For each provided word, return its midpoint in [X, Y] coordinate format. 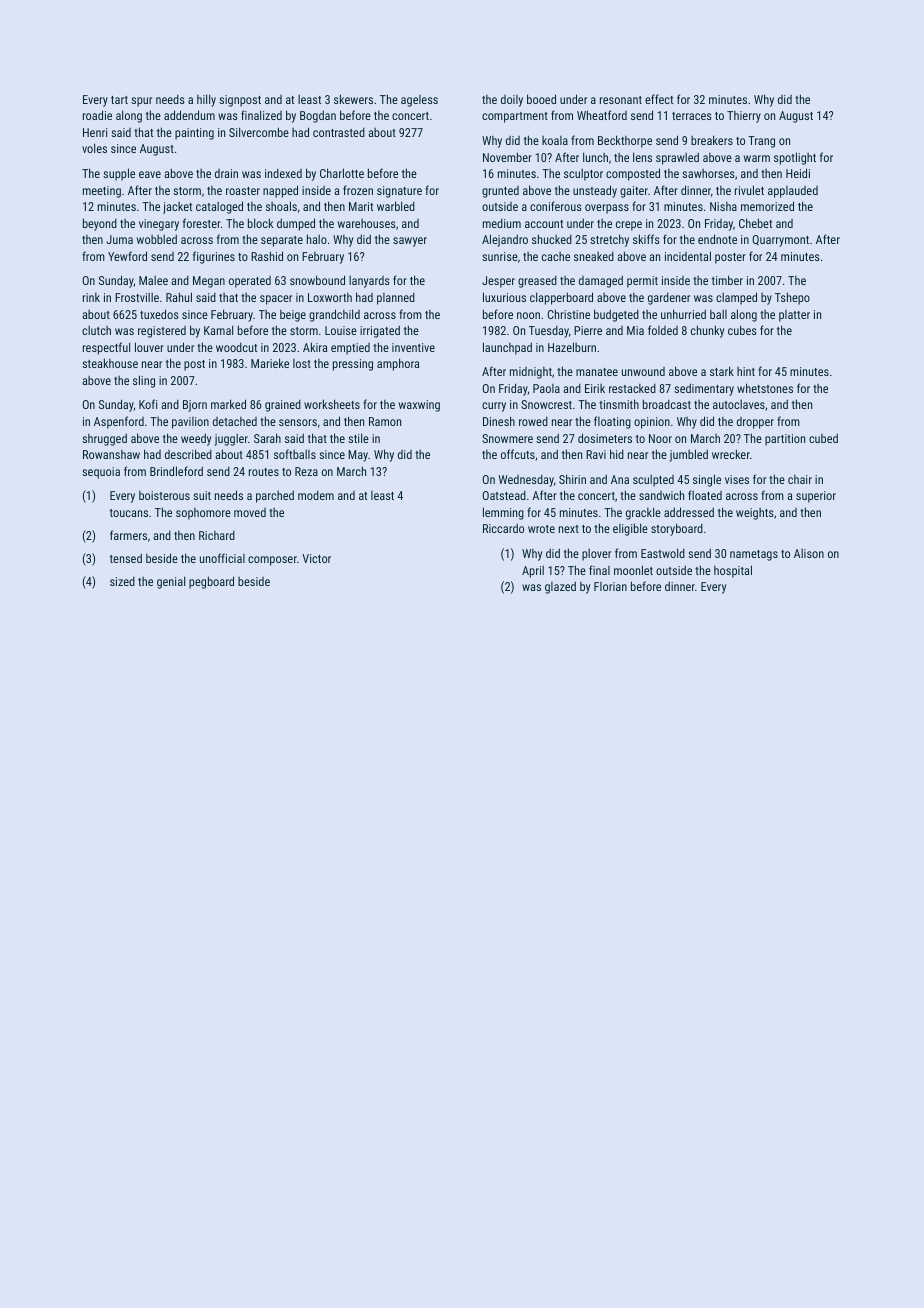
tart [119, 100]
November [507, 157]
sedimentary [704, 389]
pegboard [211, 582]
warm [757, 158]
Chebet [755, 223]
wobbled [157, 239]
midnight [531, 373]
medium [502, 223]
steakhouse [110, 363]
